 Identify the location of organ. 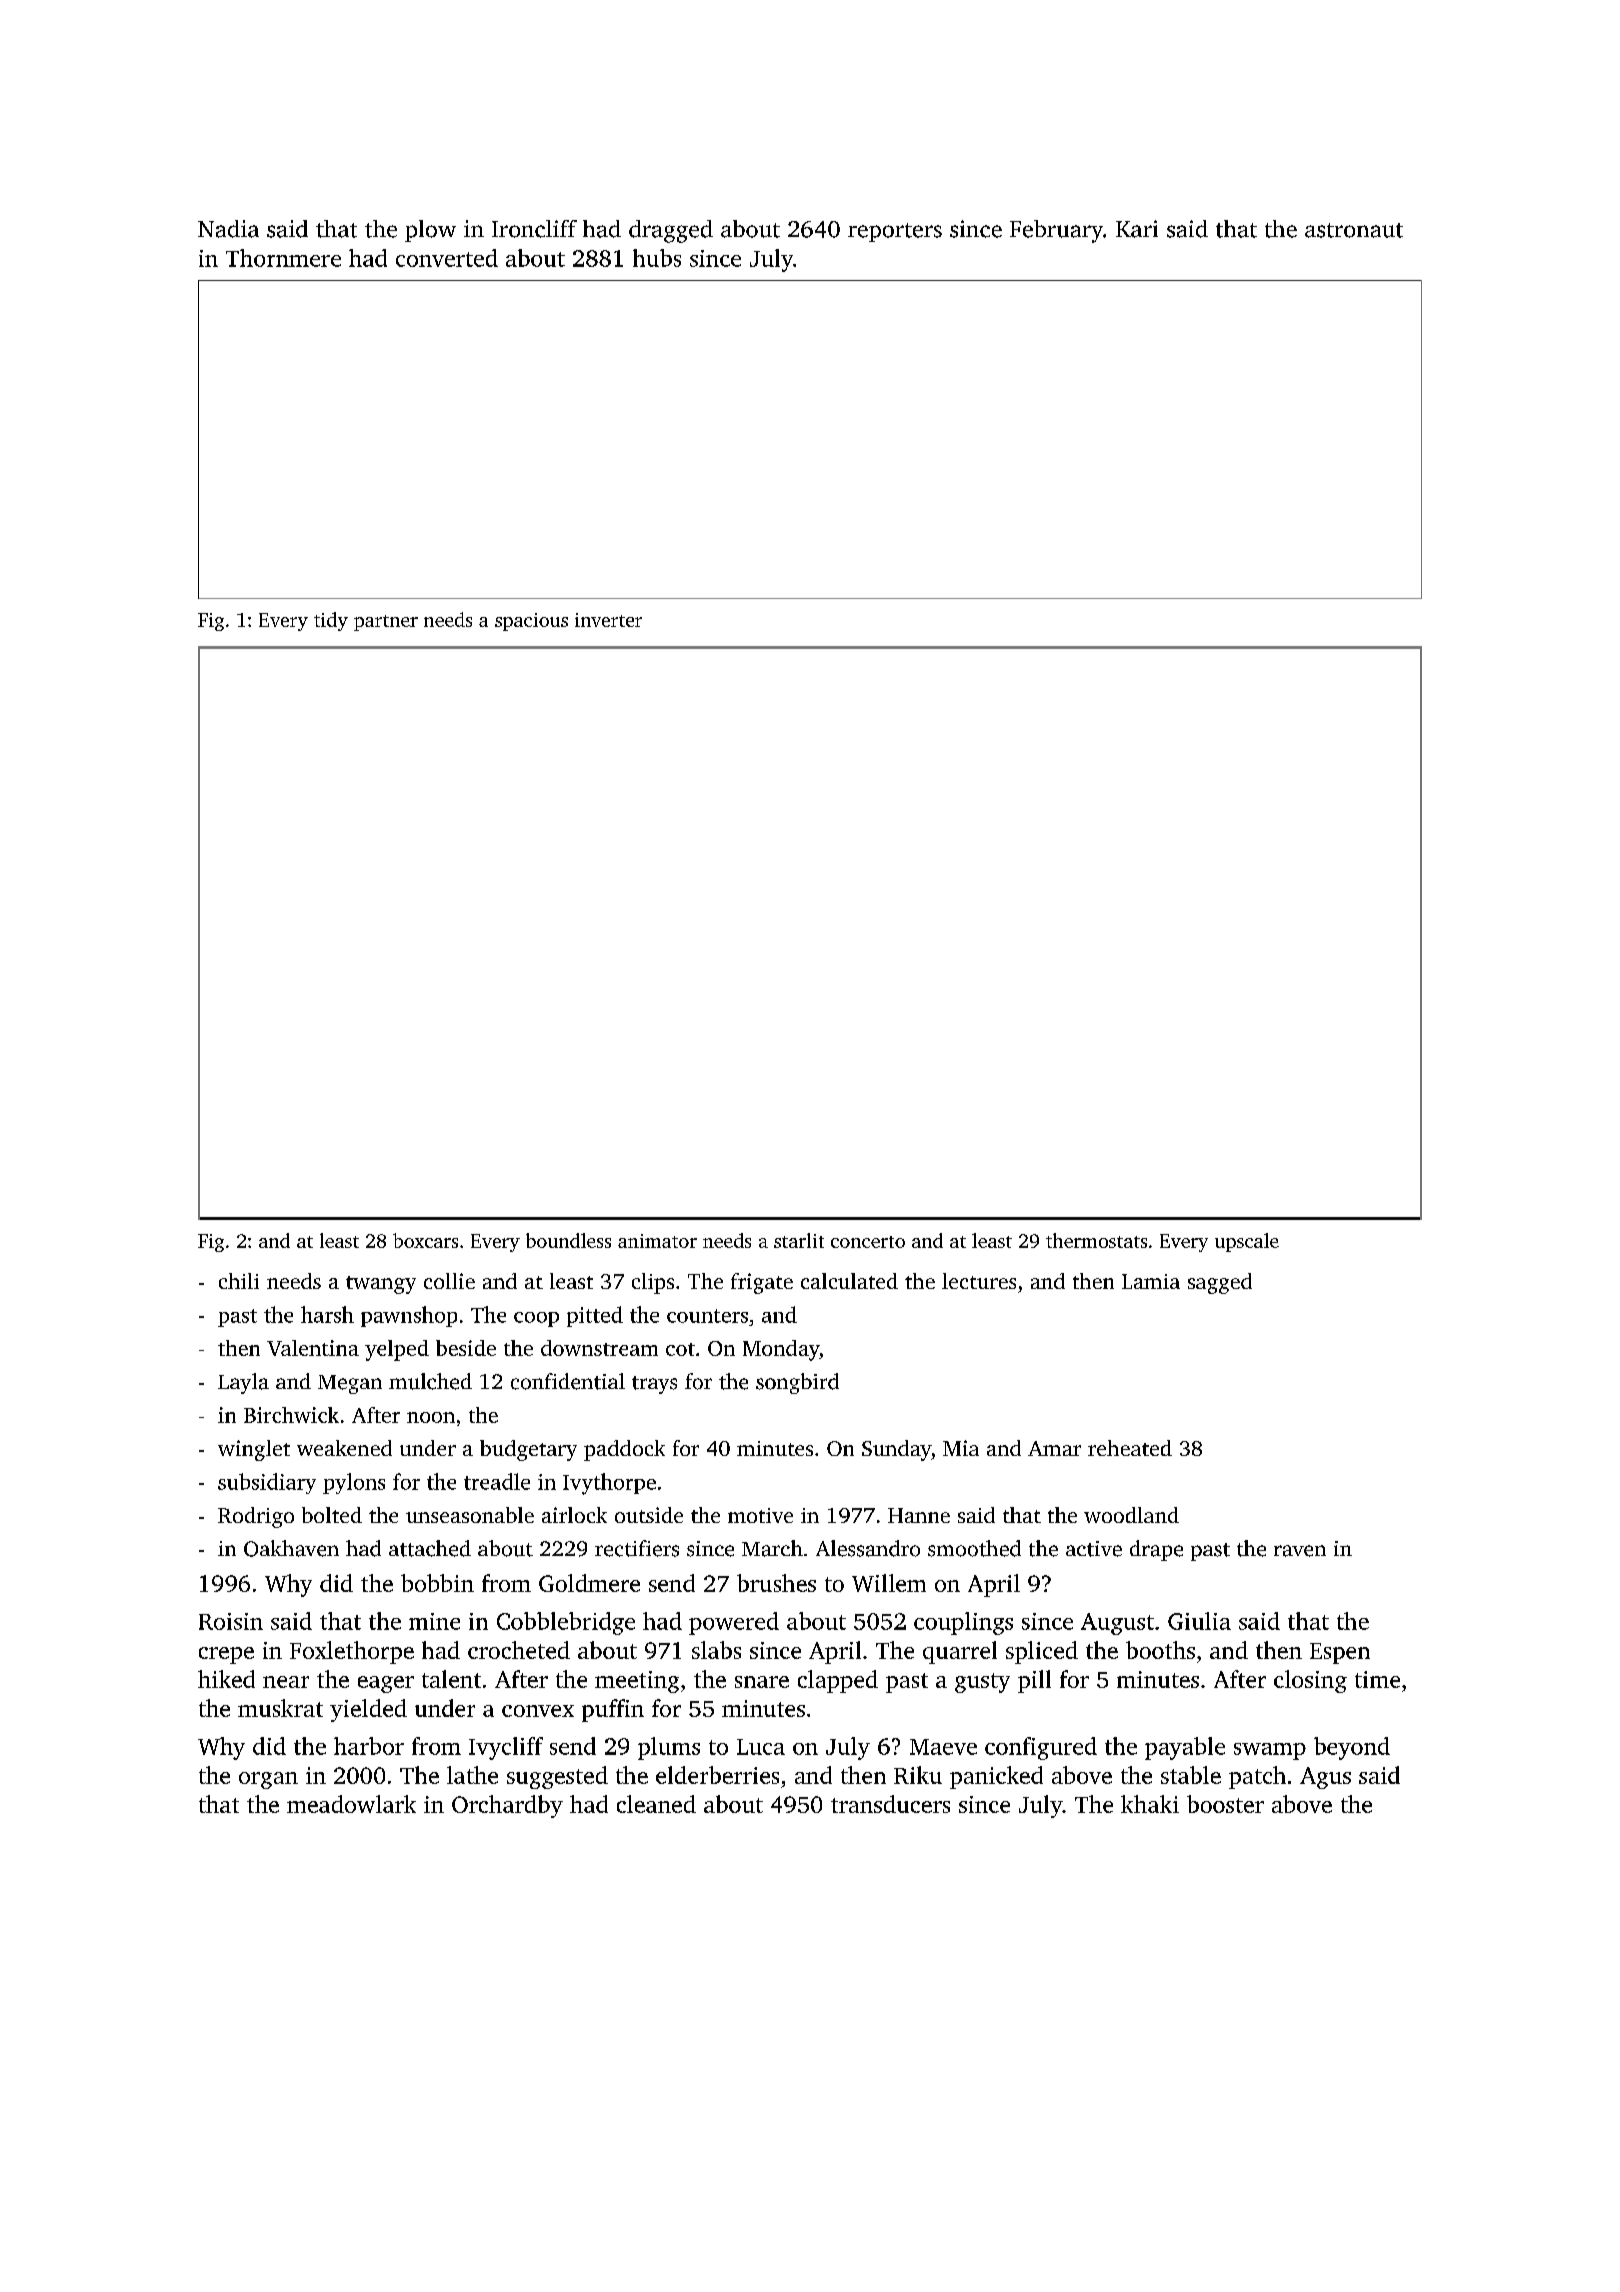
(268, 1780).
